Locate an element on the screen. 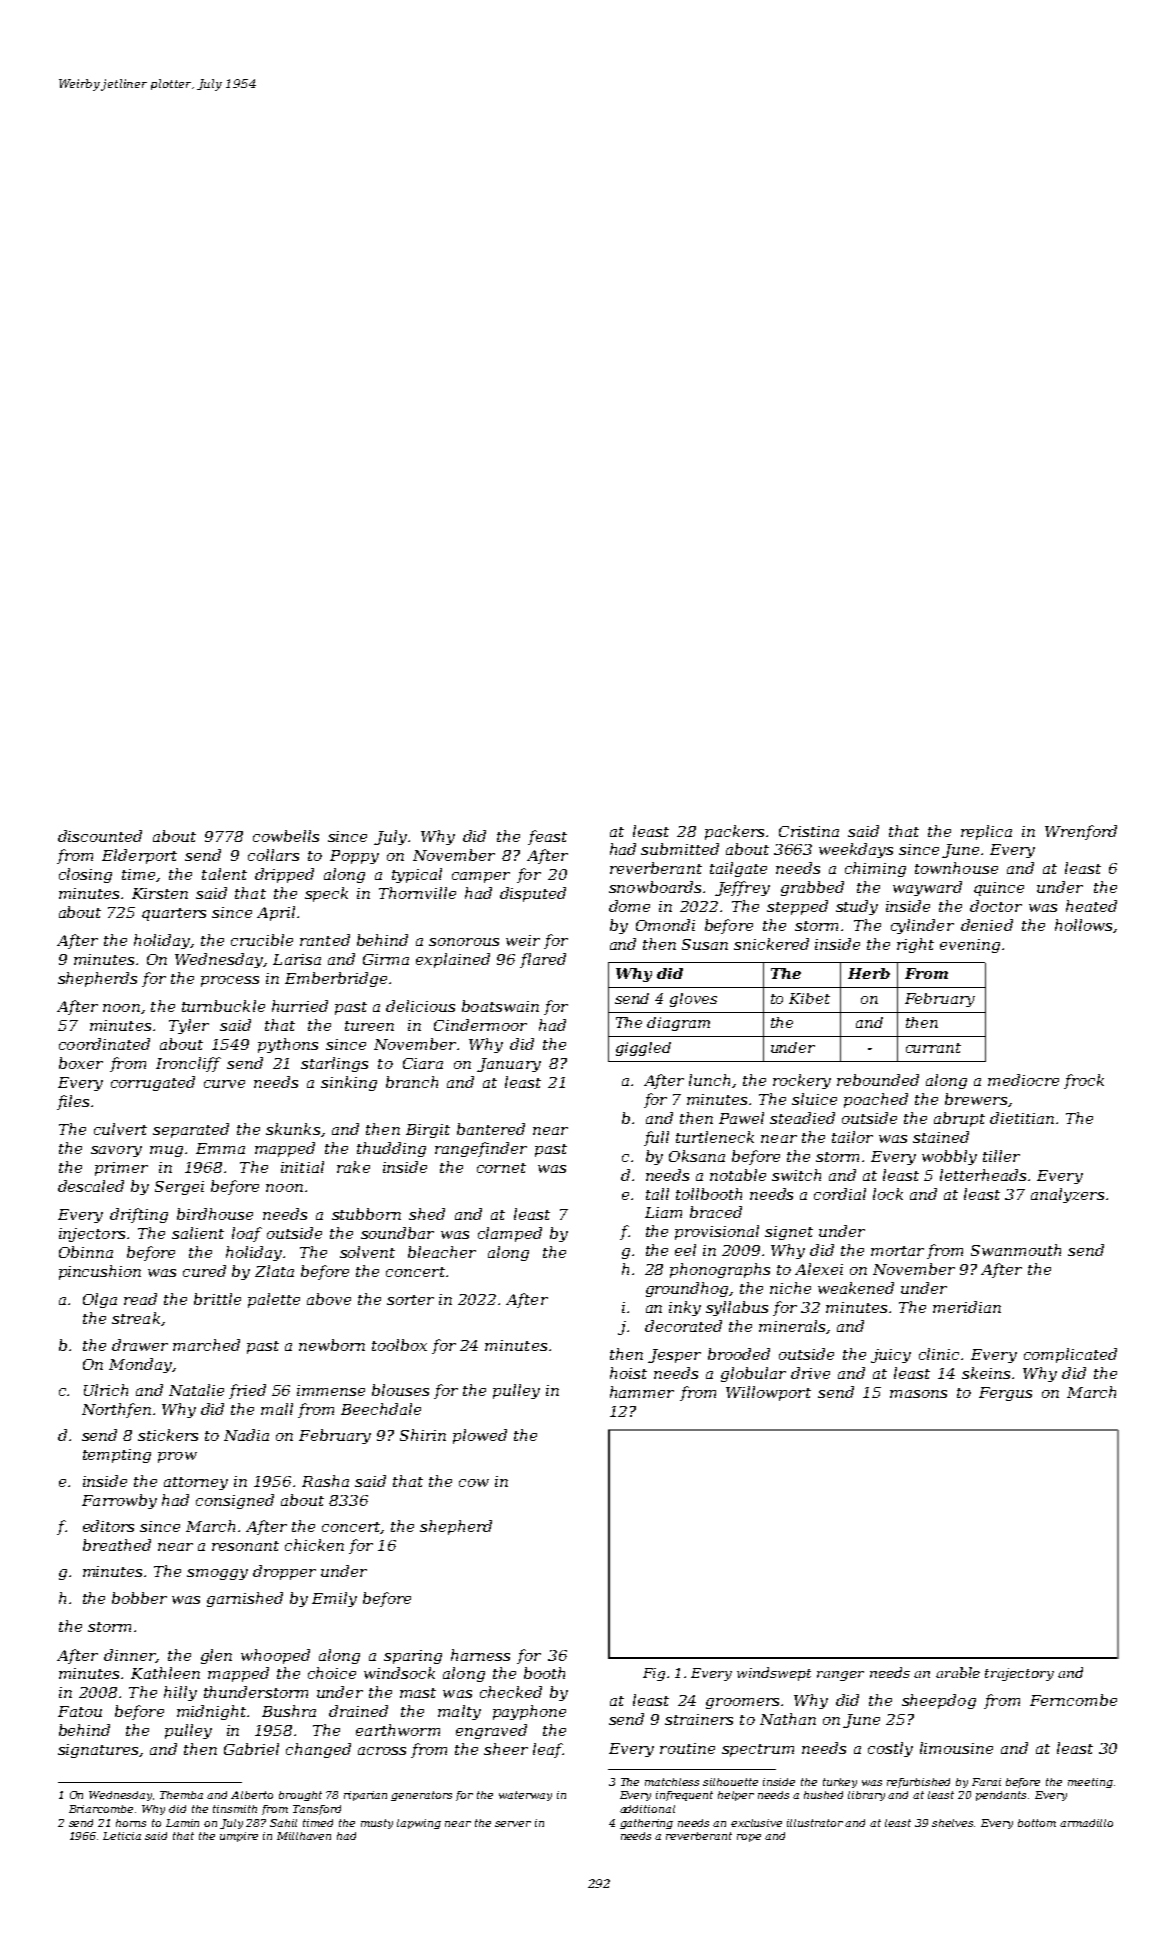 This screenshot has height=1936, width=1176. drive is located at coordinates (810, 1373).
